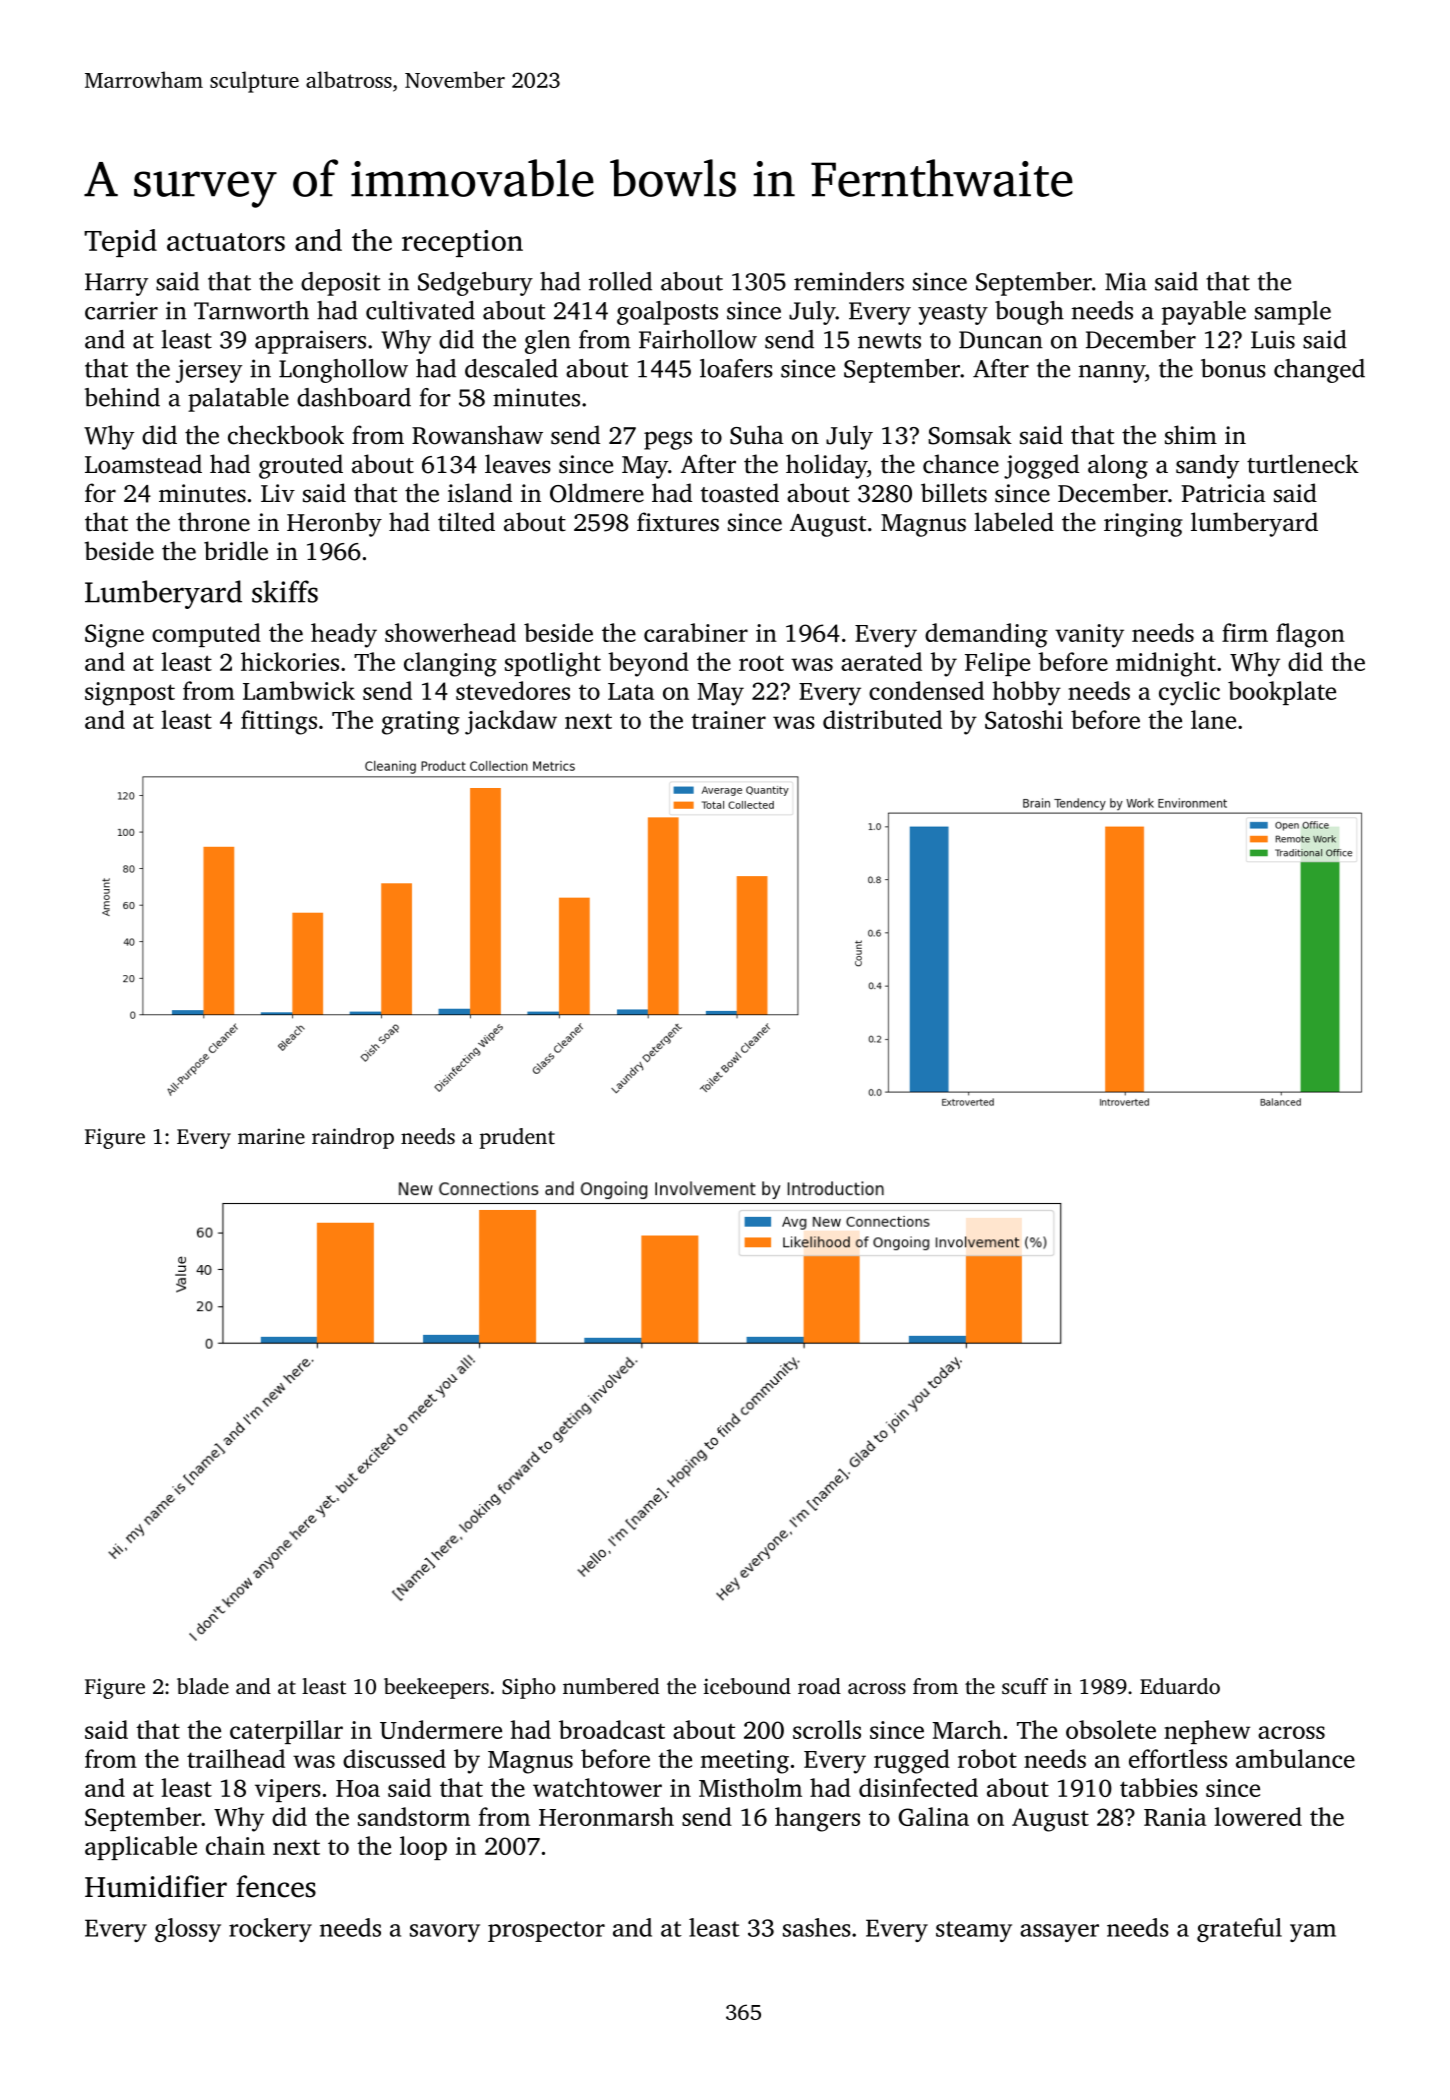 The height and width of the image is (2100, 1450). What do you see at coordinates (1126, 281) in the image?
I see `Mia` at bounding box center [1126, 281].
